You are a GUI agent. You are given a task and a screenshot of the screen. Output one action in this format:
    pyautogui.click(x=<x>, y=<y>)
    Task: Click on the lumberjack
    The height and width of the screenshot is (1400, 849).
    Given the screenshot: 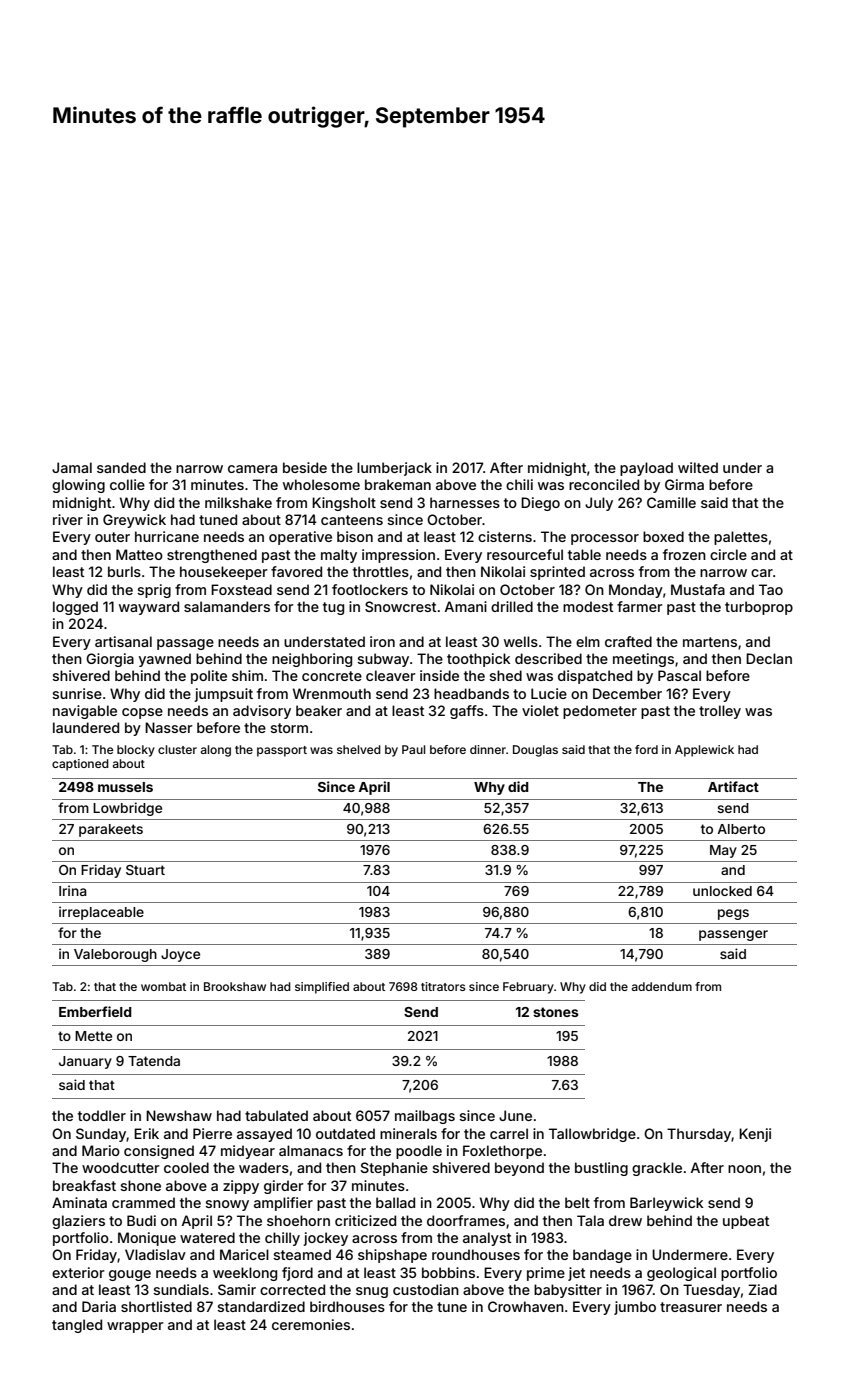 What is the action you would take?
    pyautogui.click(x=394, y=469)
